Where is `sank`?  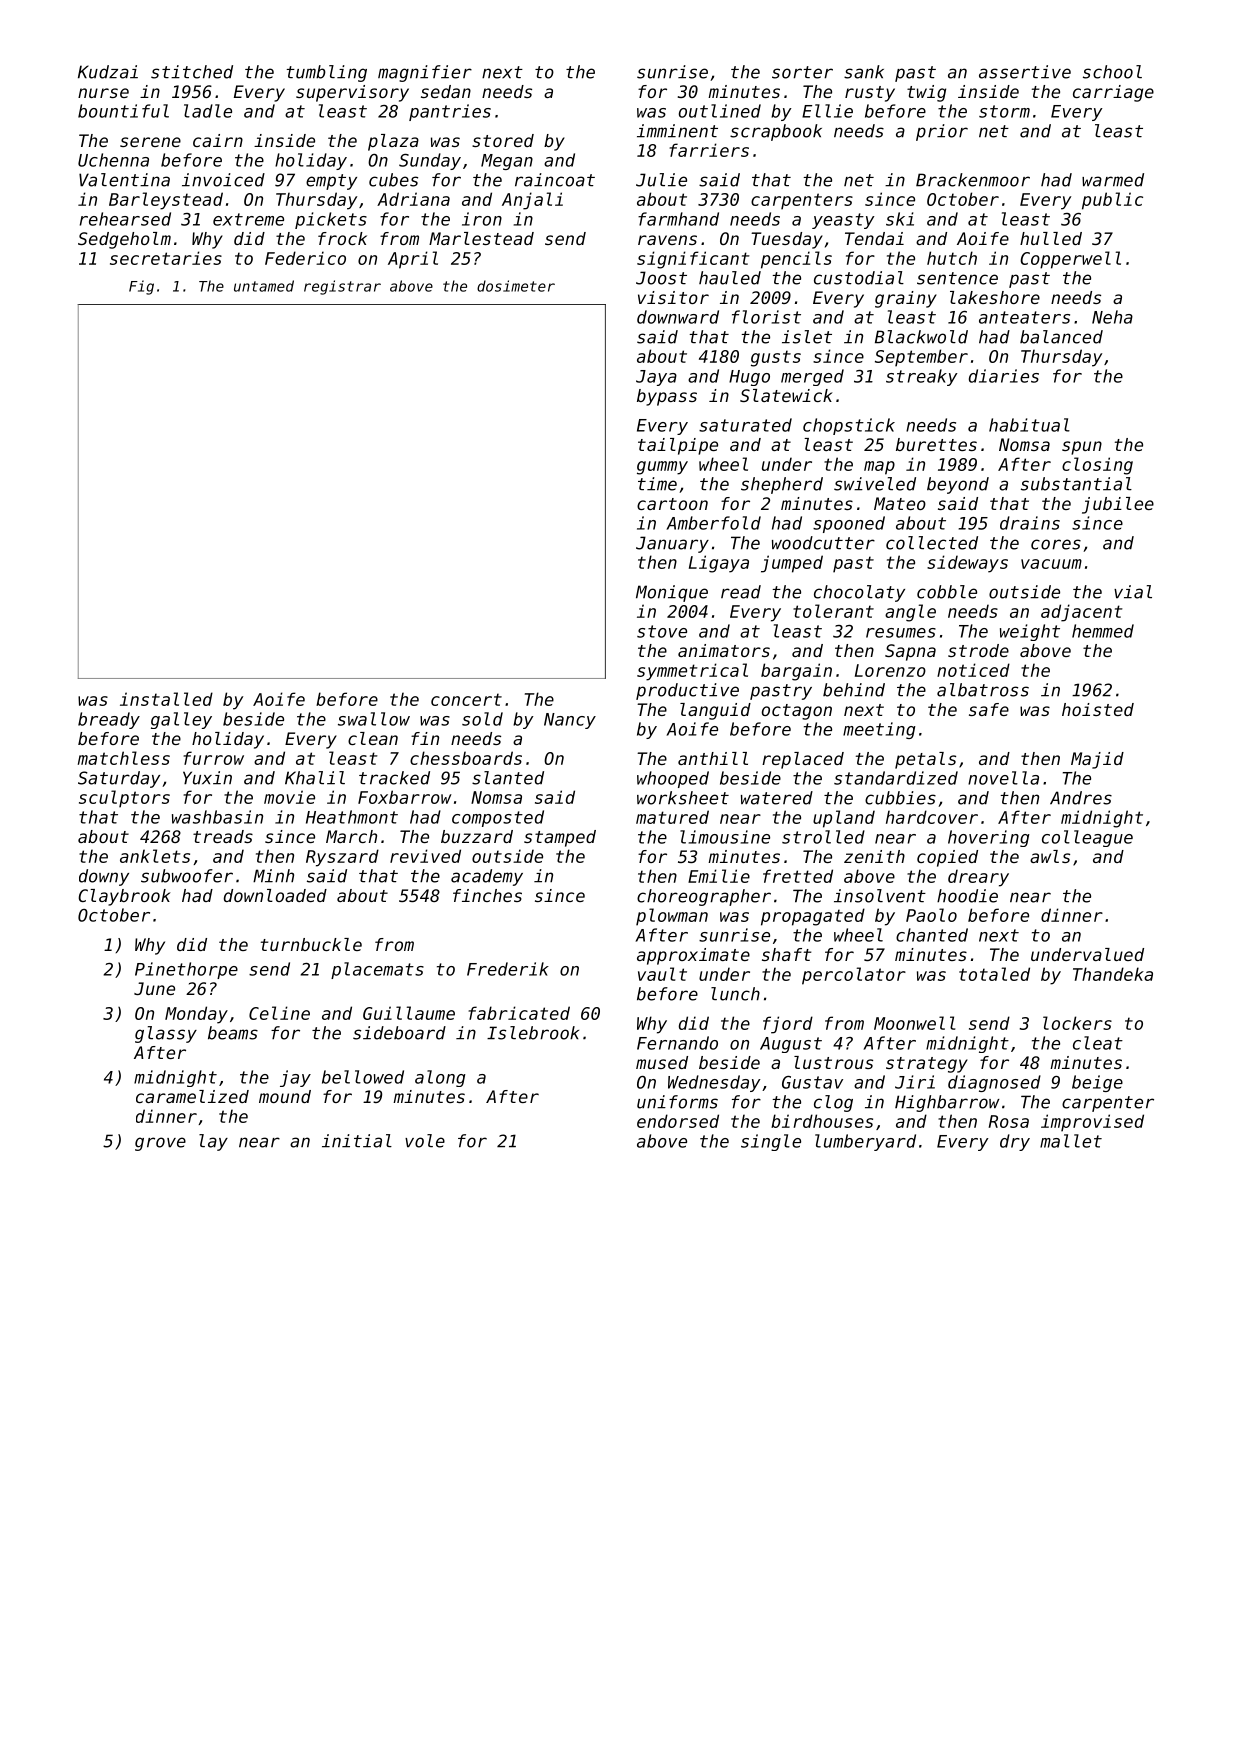
sank is located at coordinates (864, 72).
